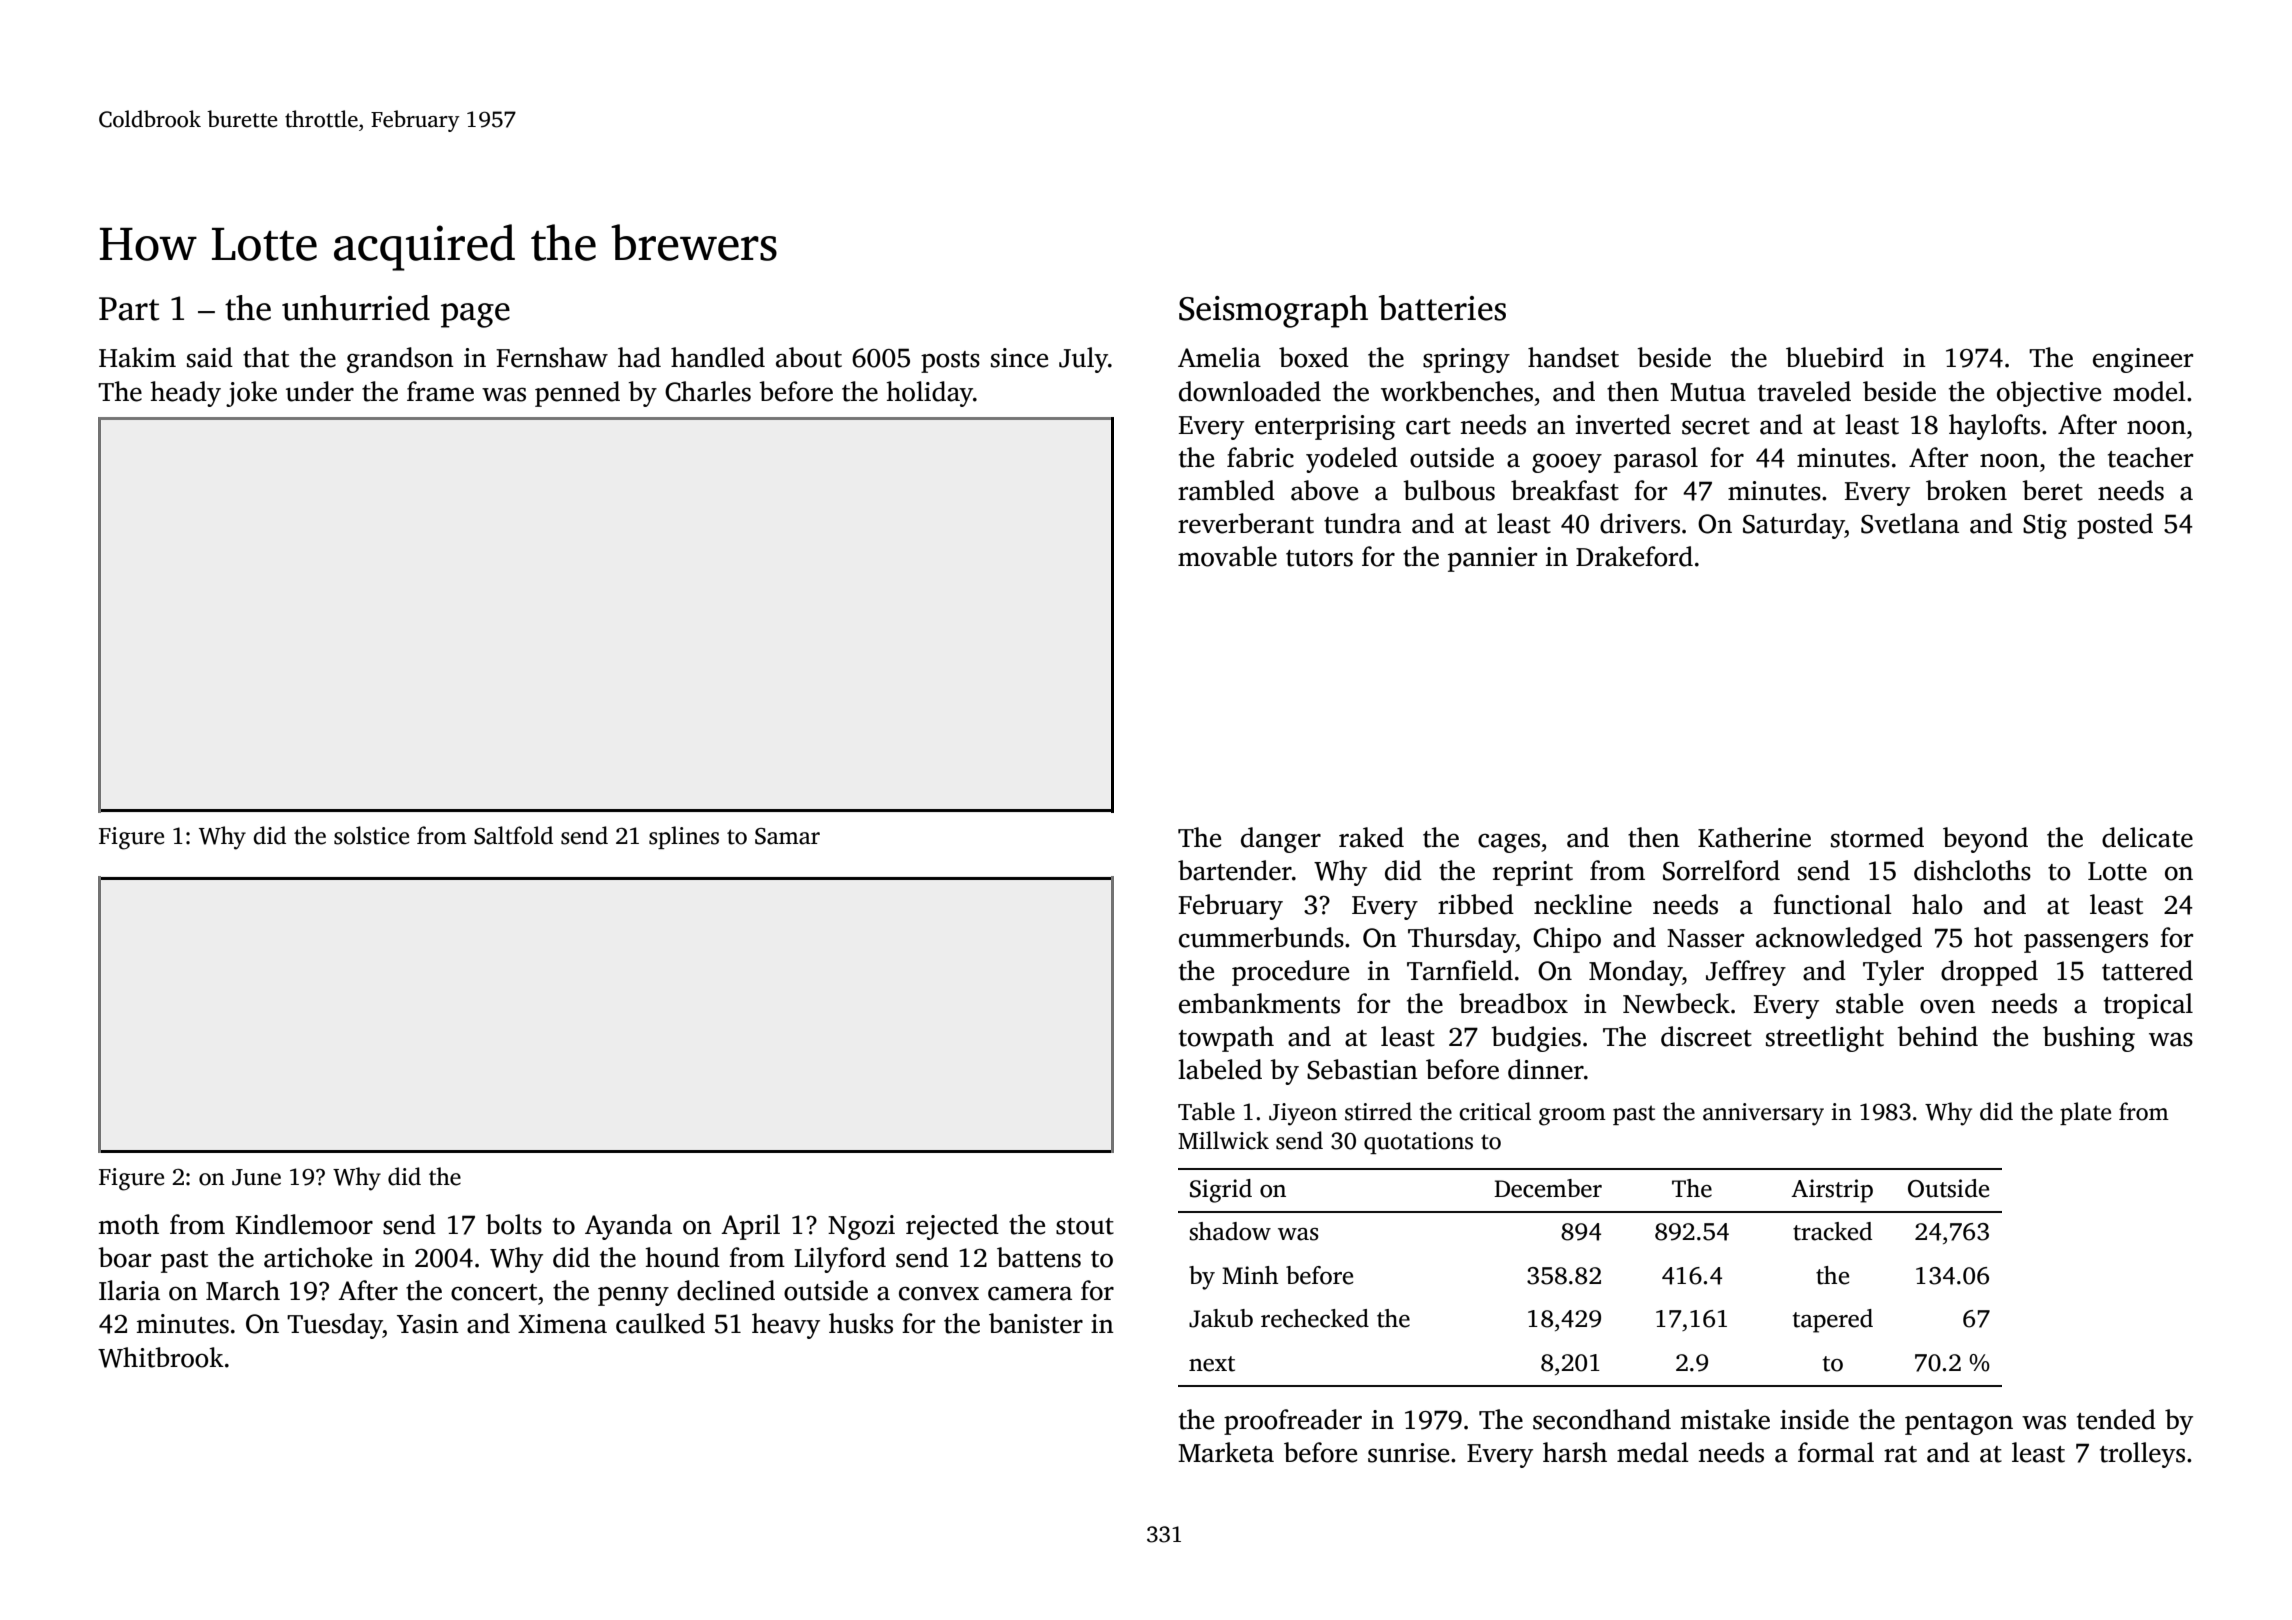 This screenshot has width=2292, height=1620. What do you see at coordinates (633, 1296) in the screenshot?
I see `penny` at bounding box center [633, 1296].
